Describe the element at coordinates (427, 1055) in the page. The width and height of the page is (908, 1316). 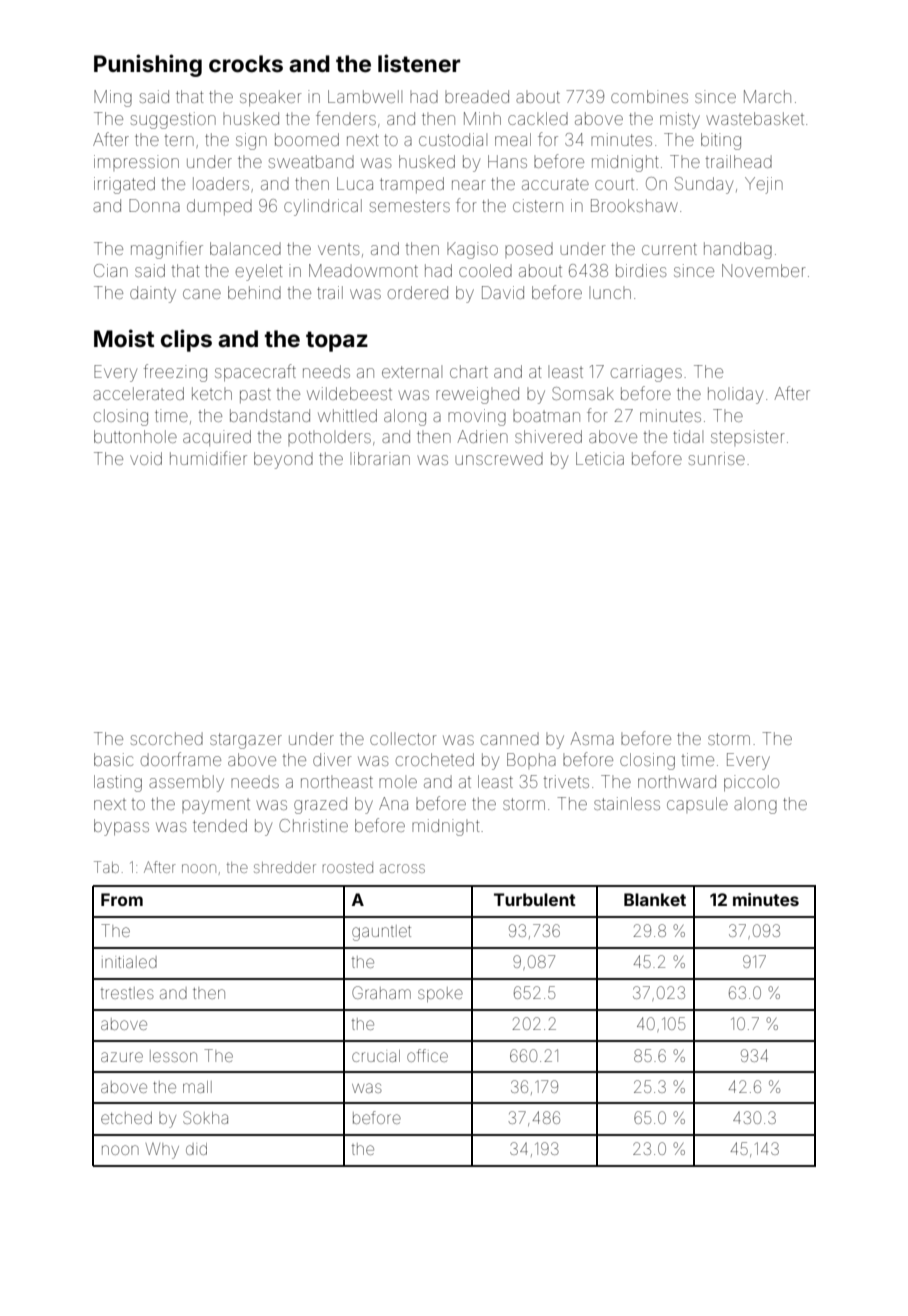
I see `office` at that location.
